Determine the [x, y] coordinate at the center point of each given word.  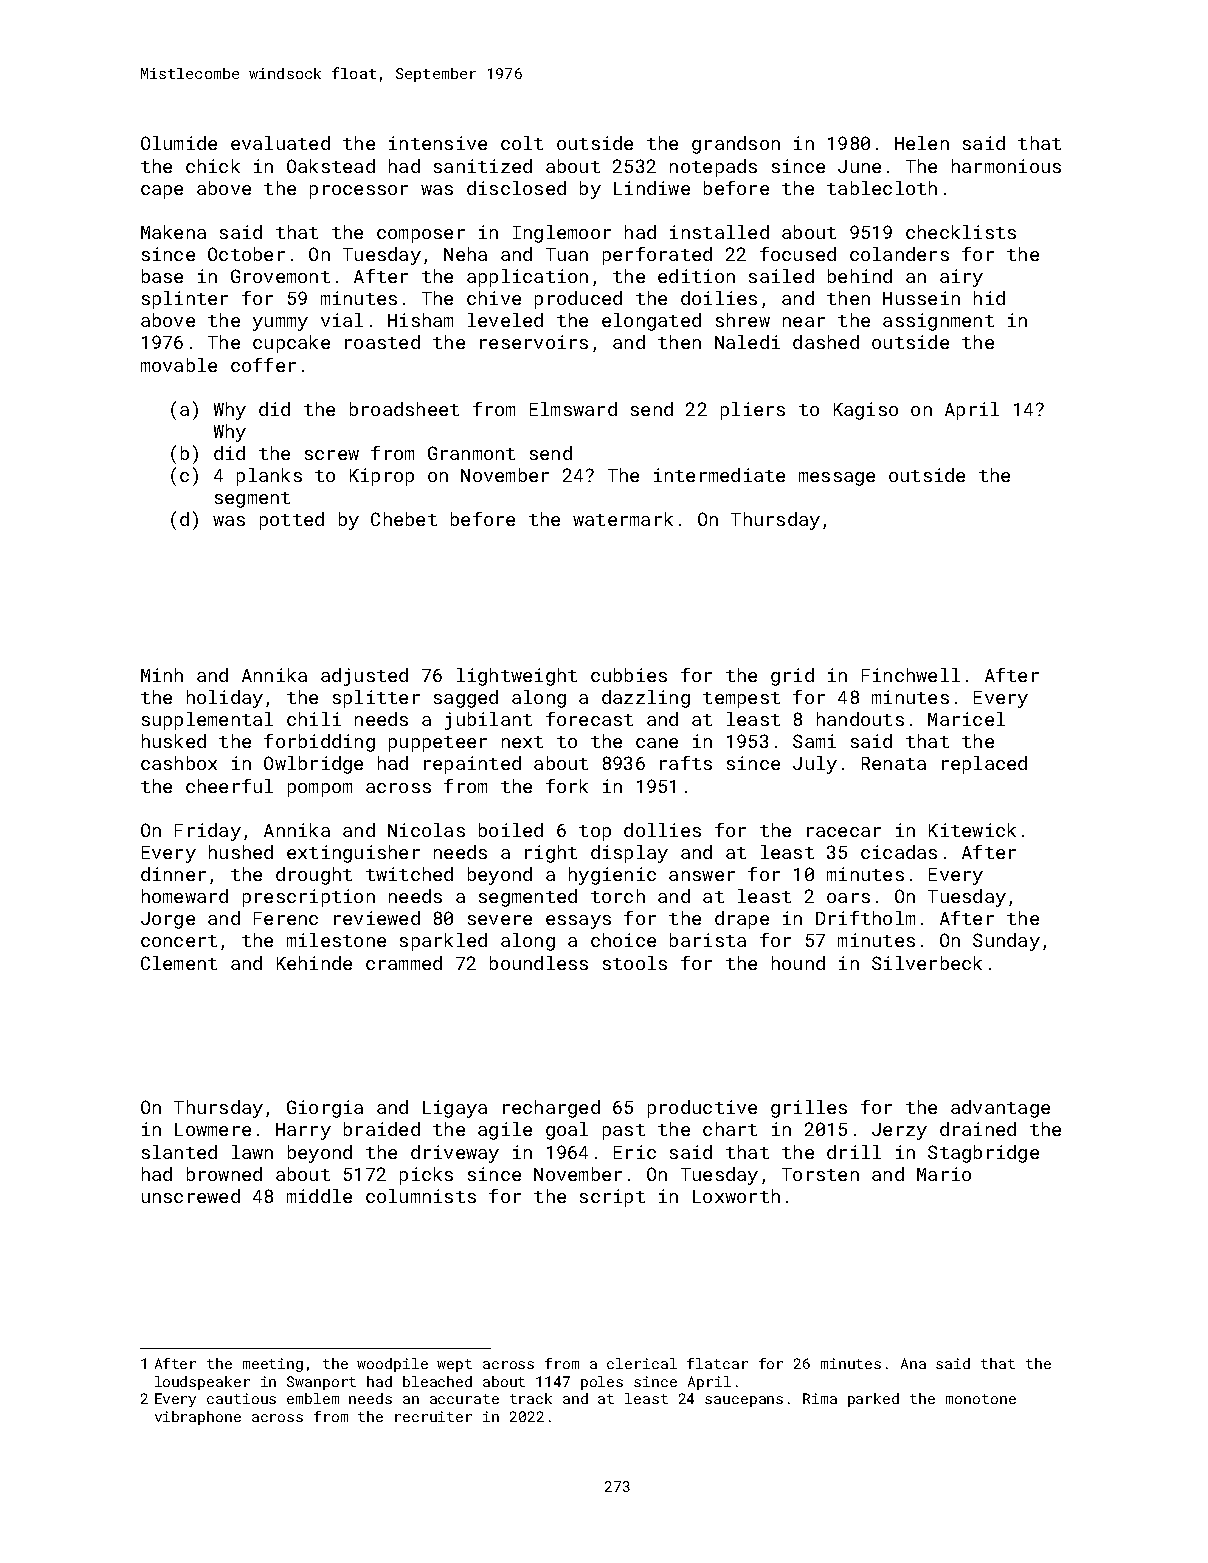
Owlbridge [313, 765]
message [837, 479]
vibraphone [198, 1418]
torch [618, 896]
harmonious [1006, 166]
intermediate [719, 475]
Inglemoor [562, 234]
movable [179, 365]
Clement [179, 963]
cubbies [629, 675]
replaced [984, 765]
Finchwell [911, 675]
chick [213, 166]
